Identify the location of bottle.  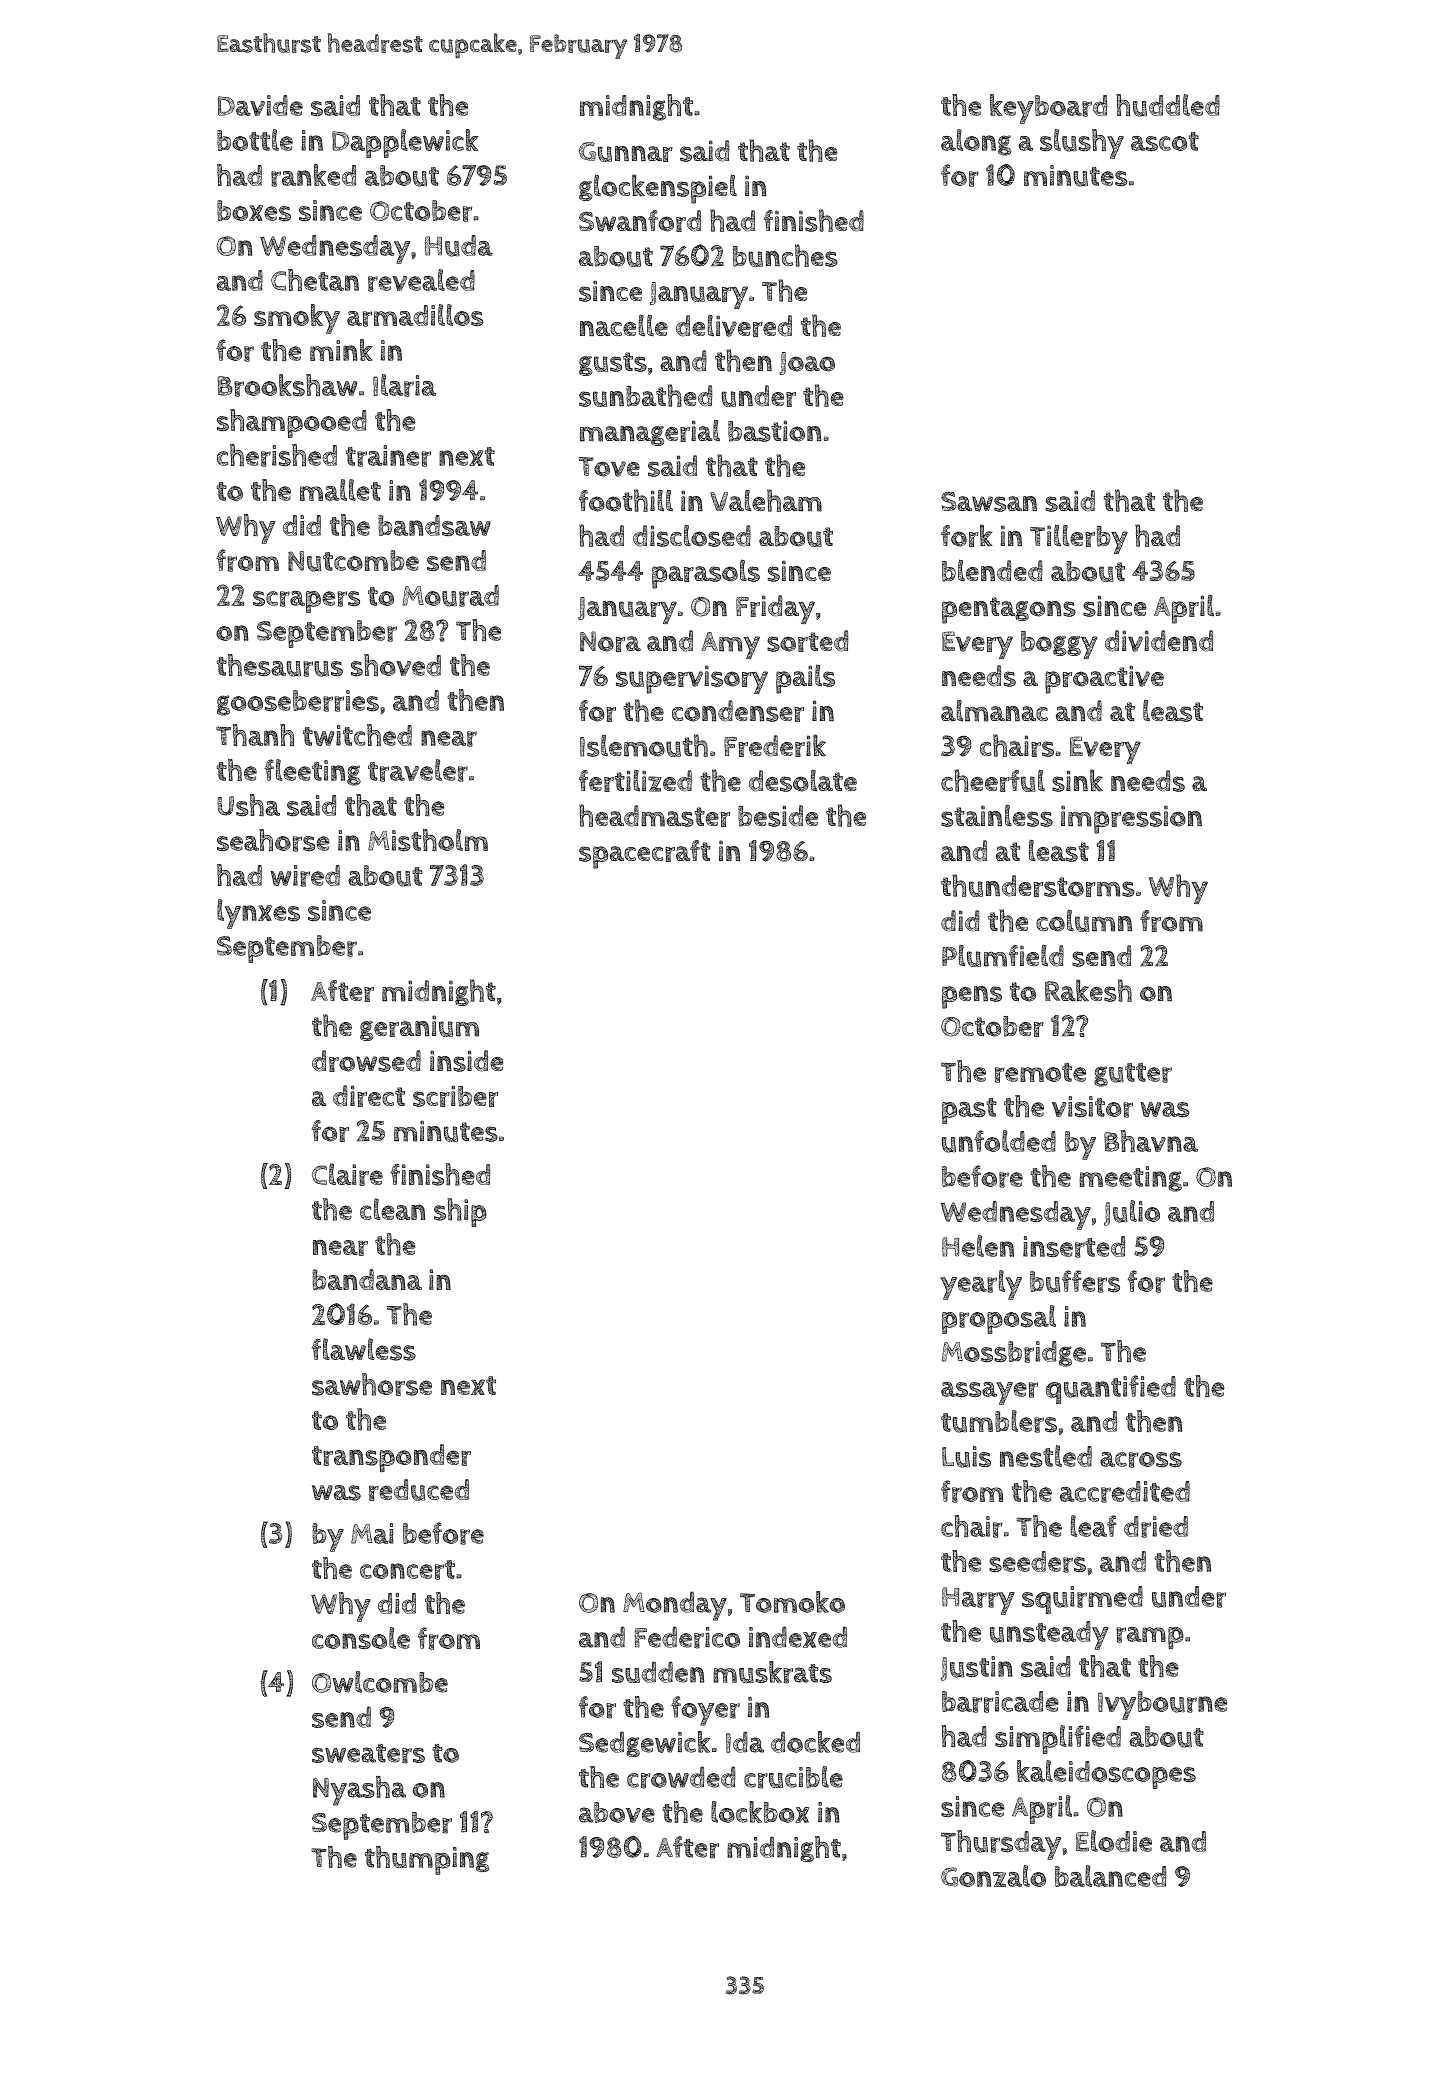
(255, 140).
